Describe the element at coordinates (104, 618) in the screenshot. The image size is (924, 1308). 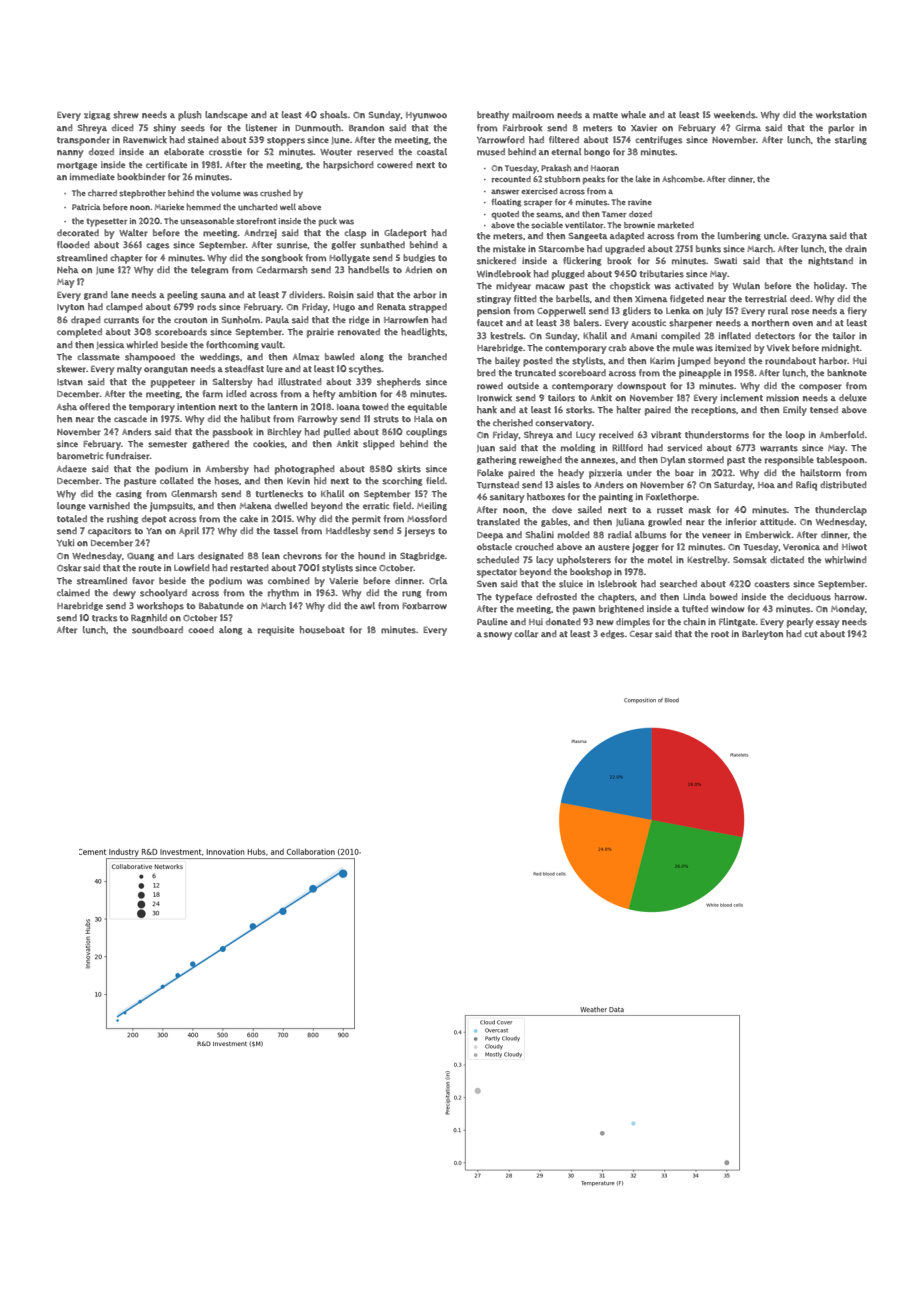
I see `tracks` at that location.
